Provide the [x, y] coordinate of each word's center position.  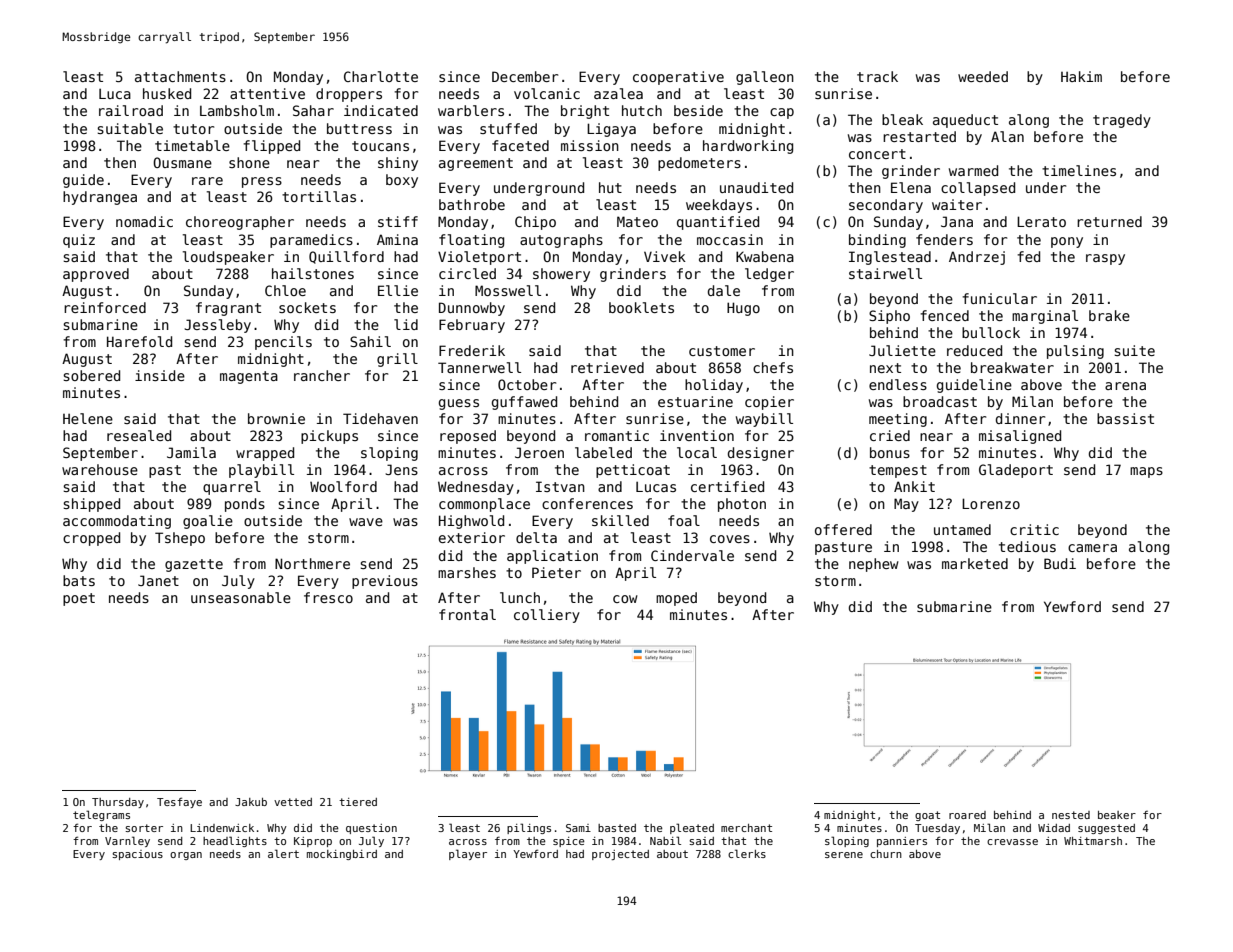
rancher [322, 375]
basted [617, 828]
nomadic [144, 221]
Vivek [665, 256]
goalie [208, 522]
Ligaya [611, 130]
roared [967, 815]
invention [697, 435]
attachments [180, 76]
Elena [911, 187]
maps [1146, 472]
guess [459, 404]
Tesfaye [179, 802]
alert [283, 853]
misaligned [1020, 437]
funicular [999, 298]
